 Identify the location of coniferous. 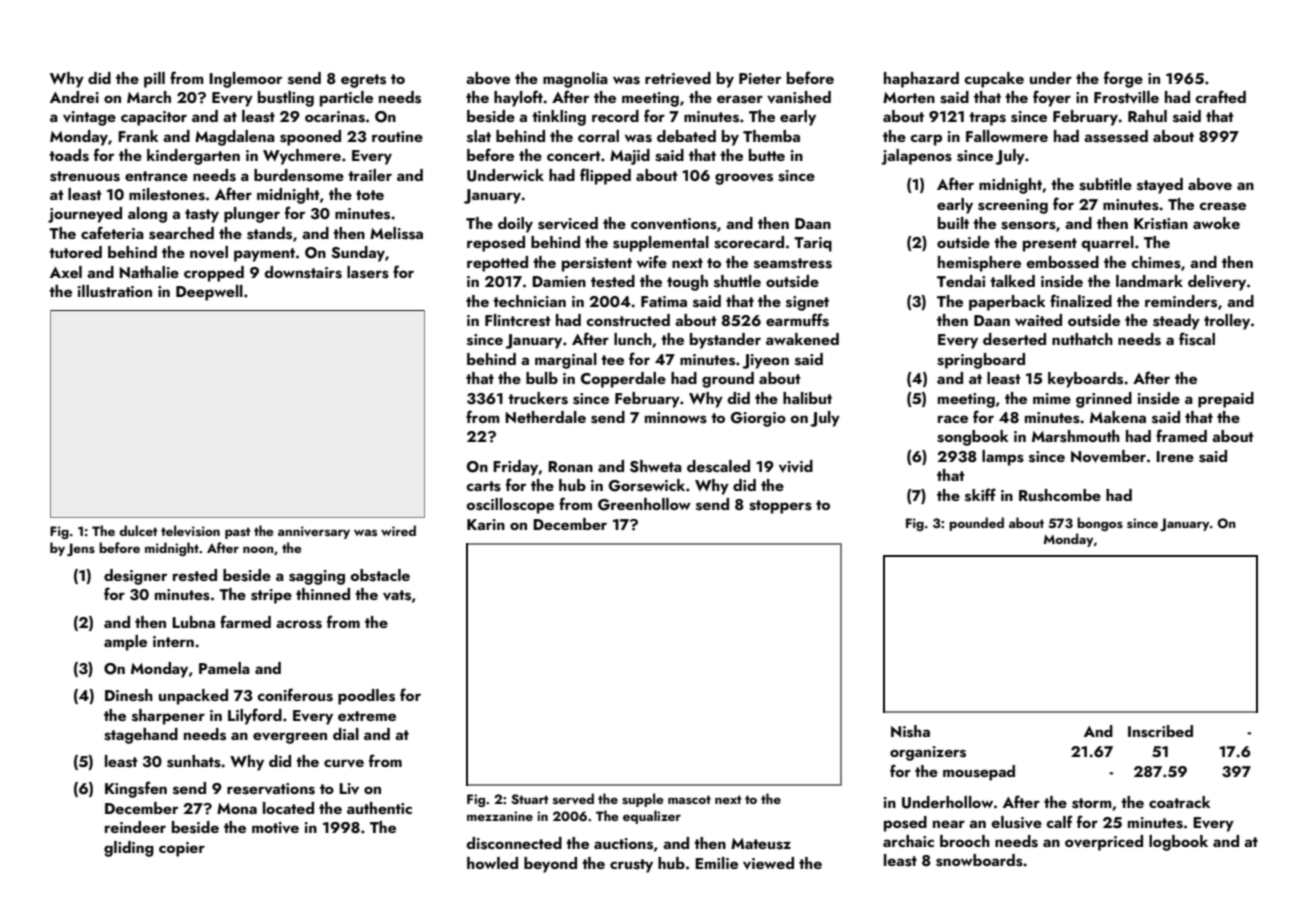
(295, 695).
